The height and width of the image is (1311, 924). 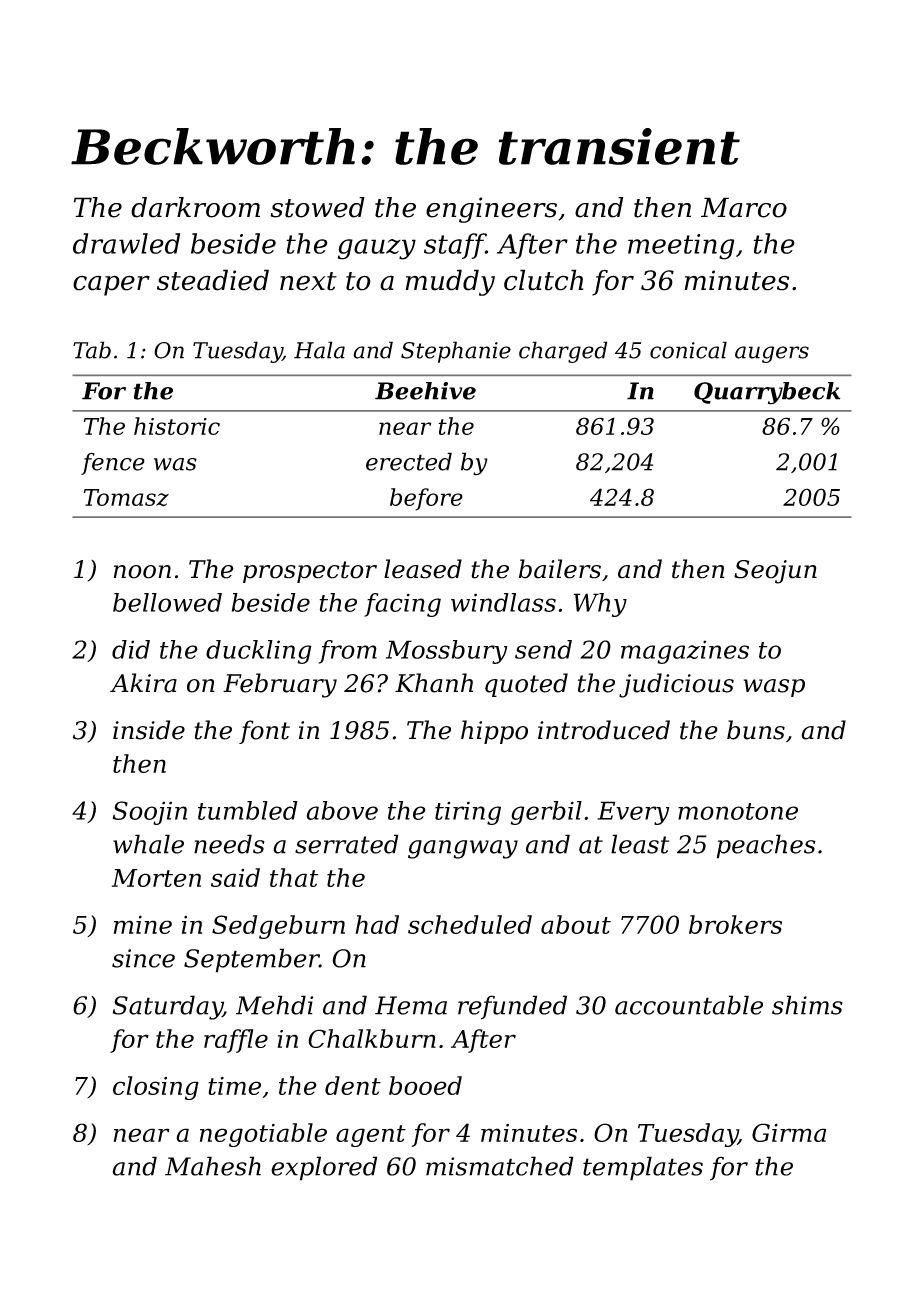 What do you see at coordinates (807, 1005) in the image?
I see `shims` at bounding box center [807, 1005].
